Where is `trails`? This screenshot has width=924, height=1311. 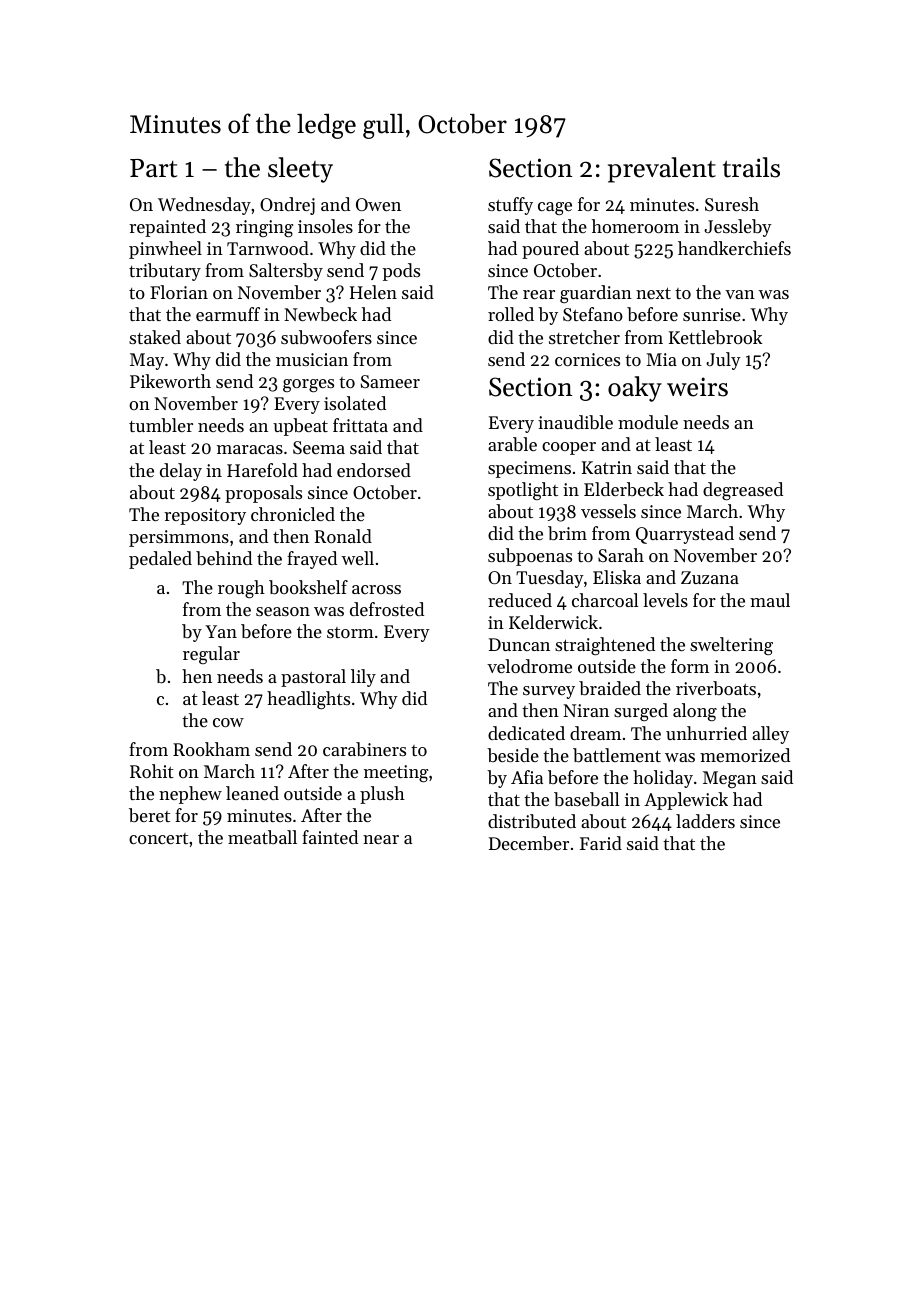
trails is located at coordinates (751, 167).
